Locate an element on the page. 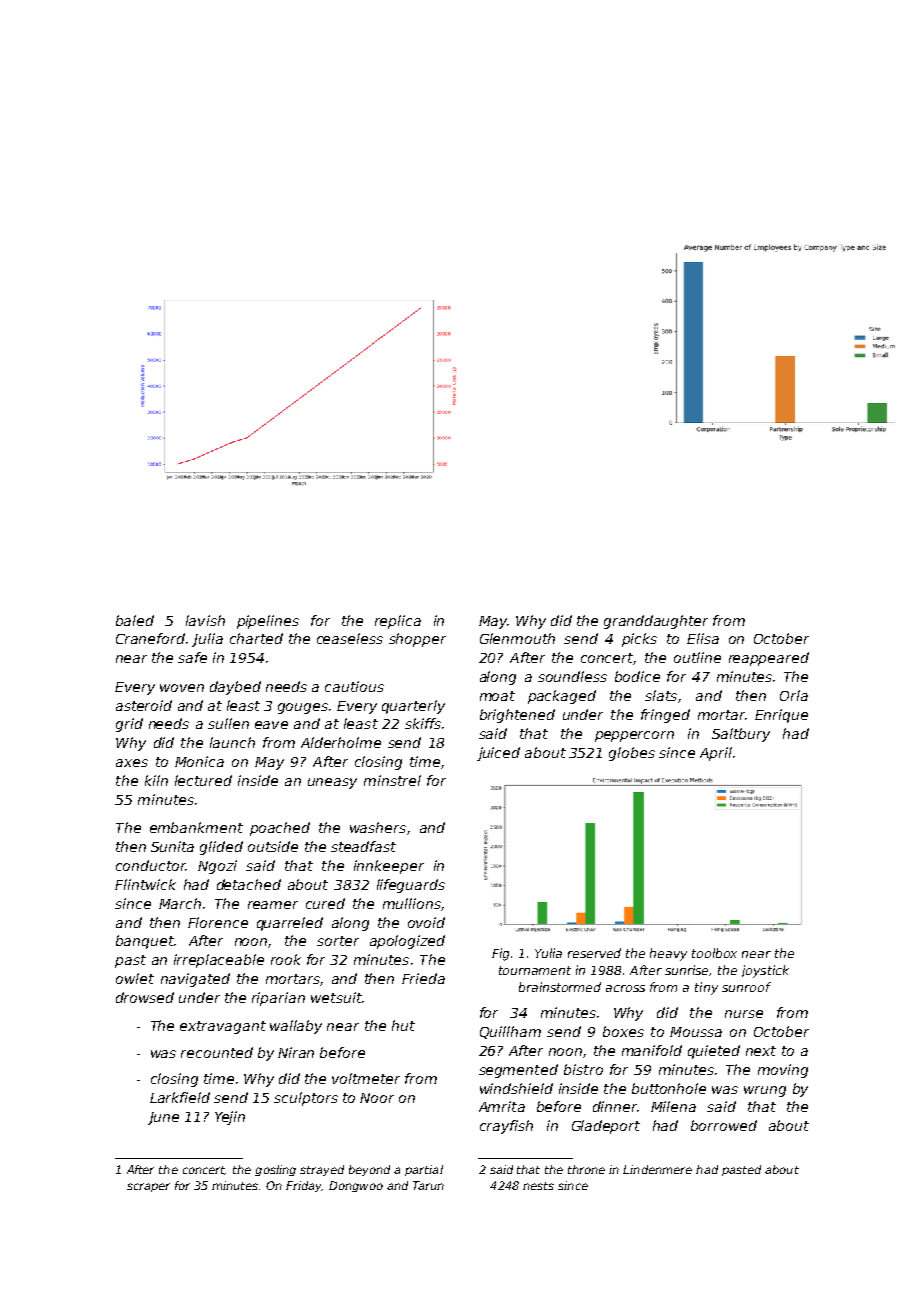 The height and width of the image is (1308, 924). sunroof is located at coordinates (746, 987).
